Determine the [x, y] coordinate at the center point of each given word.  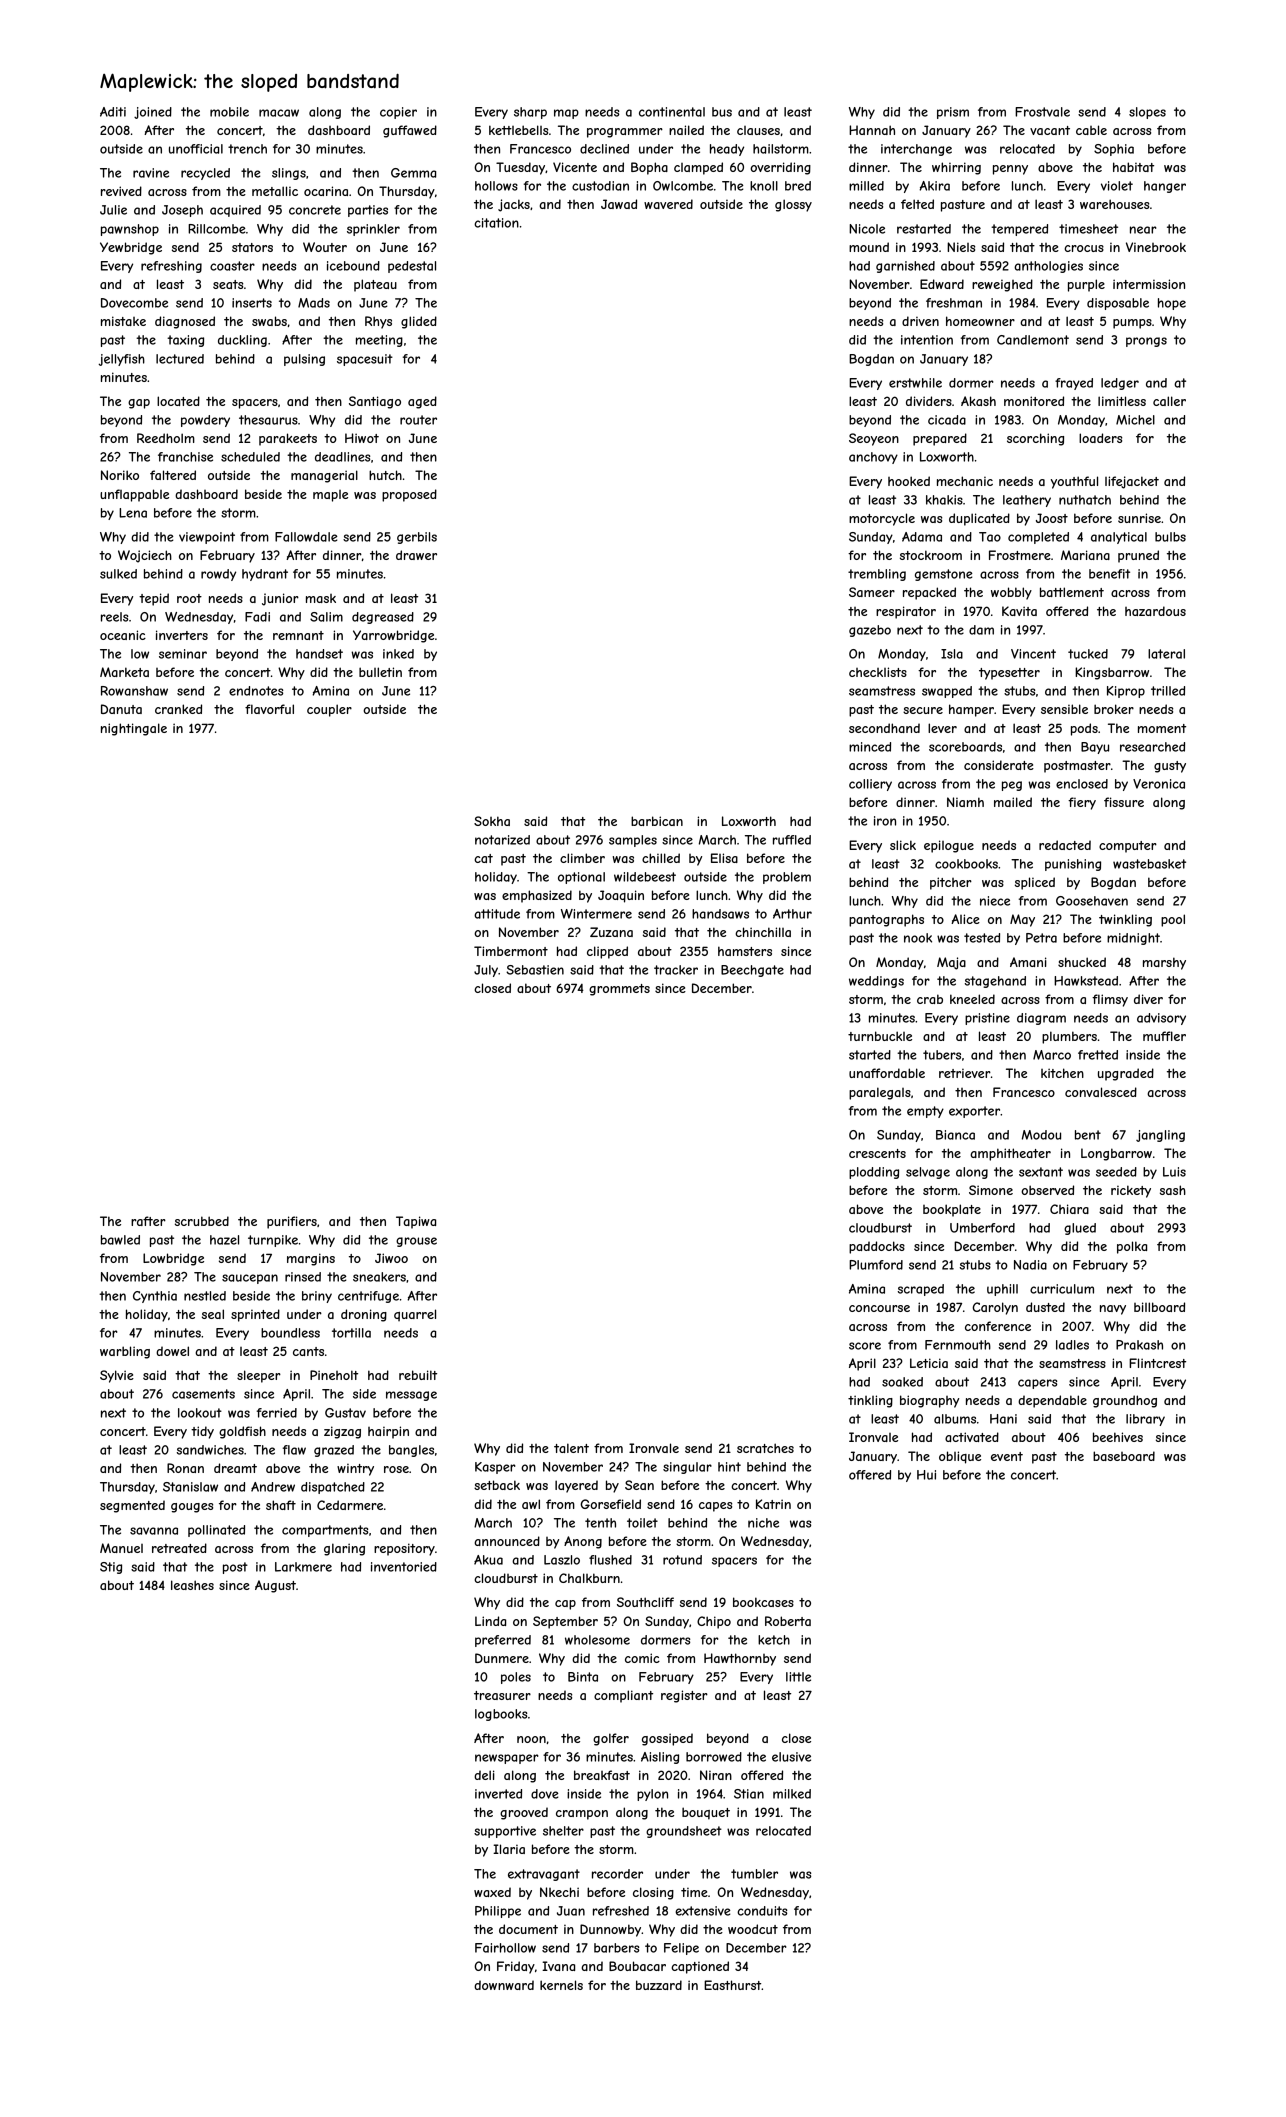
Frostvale [1042, 112]
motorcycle [882, 519]
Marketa [124, 672]
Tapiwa [416, 1222]
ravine [151, 173]
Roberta [788, 1621]
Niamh [965, 802]
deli [484, 1775]
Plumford [876, 1265]
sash [1173, 1190]
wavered [668, 204]
